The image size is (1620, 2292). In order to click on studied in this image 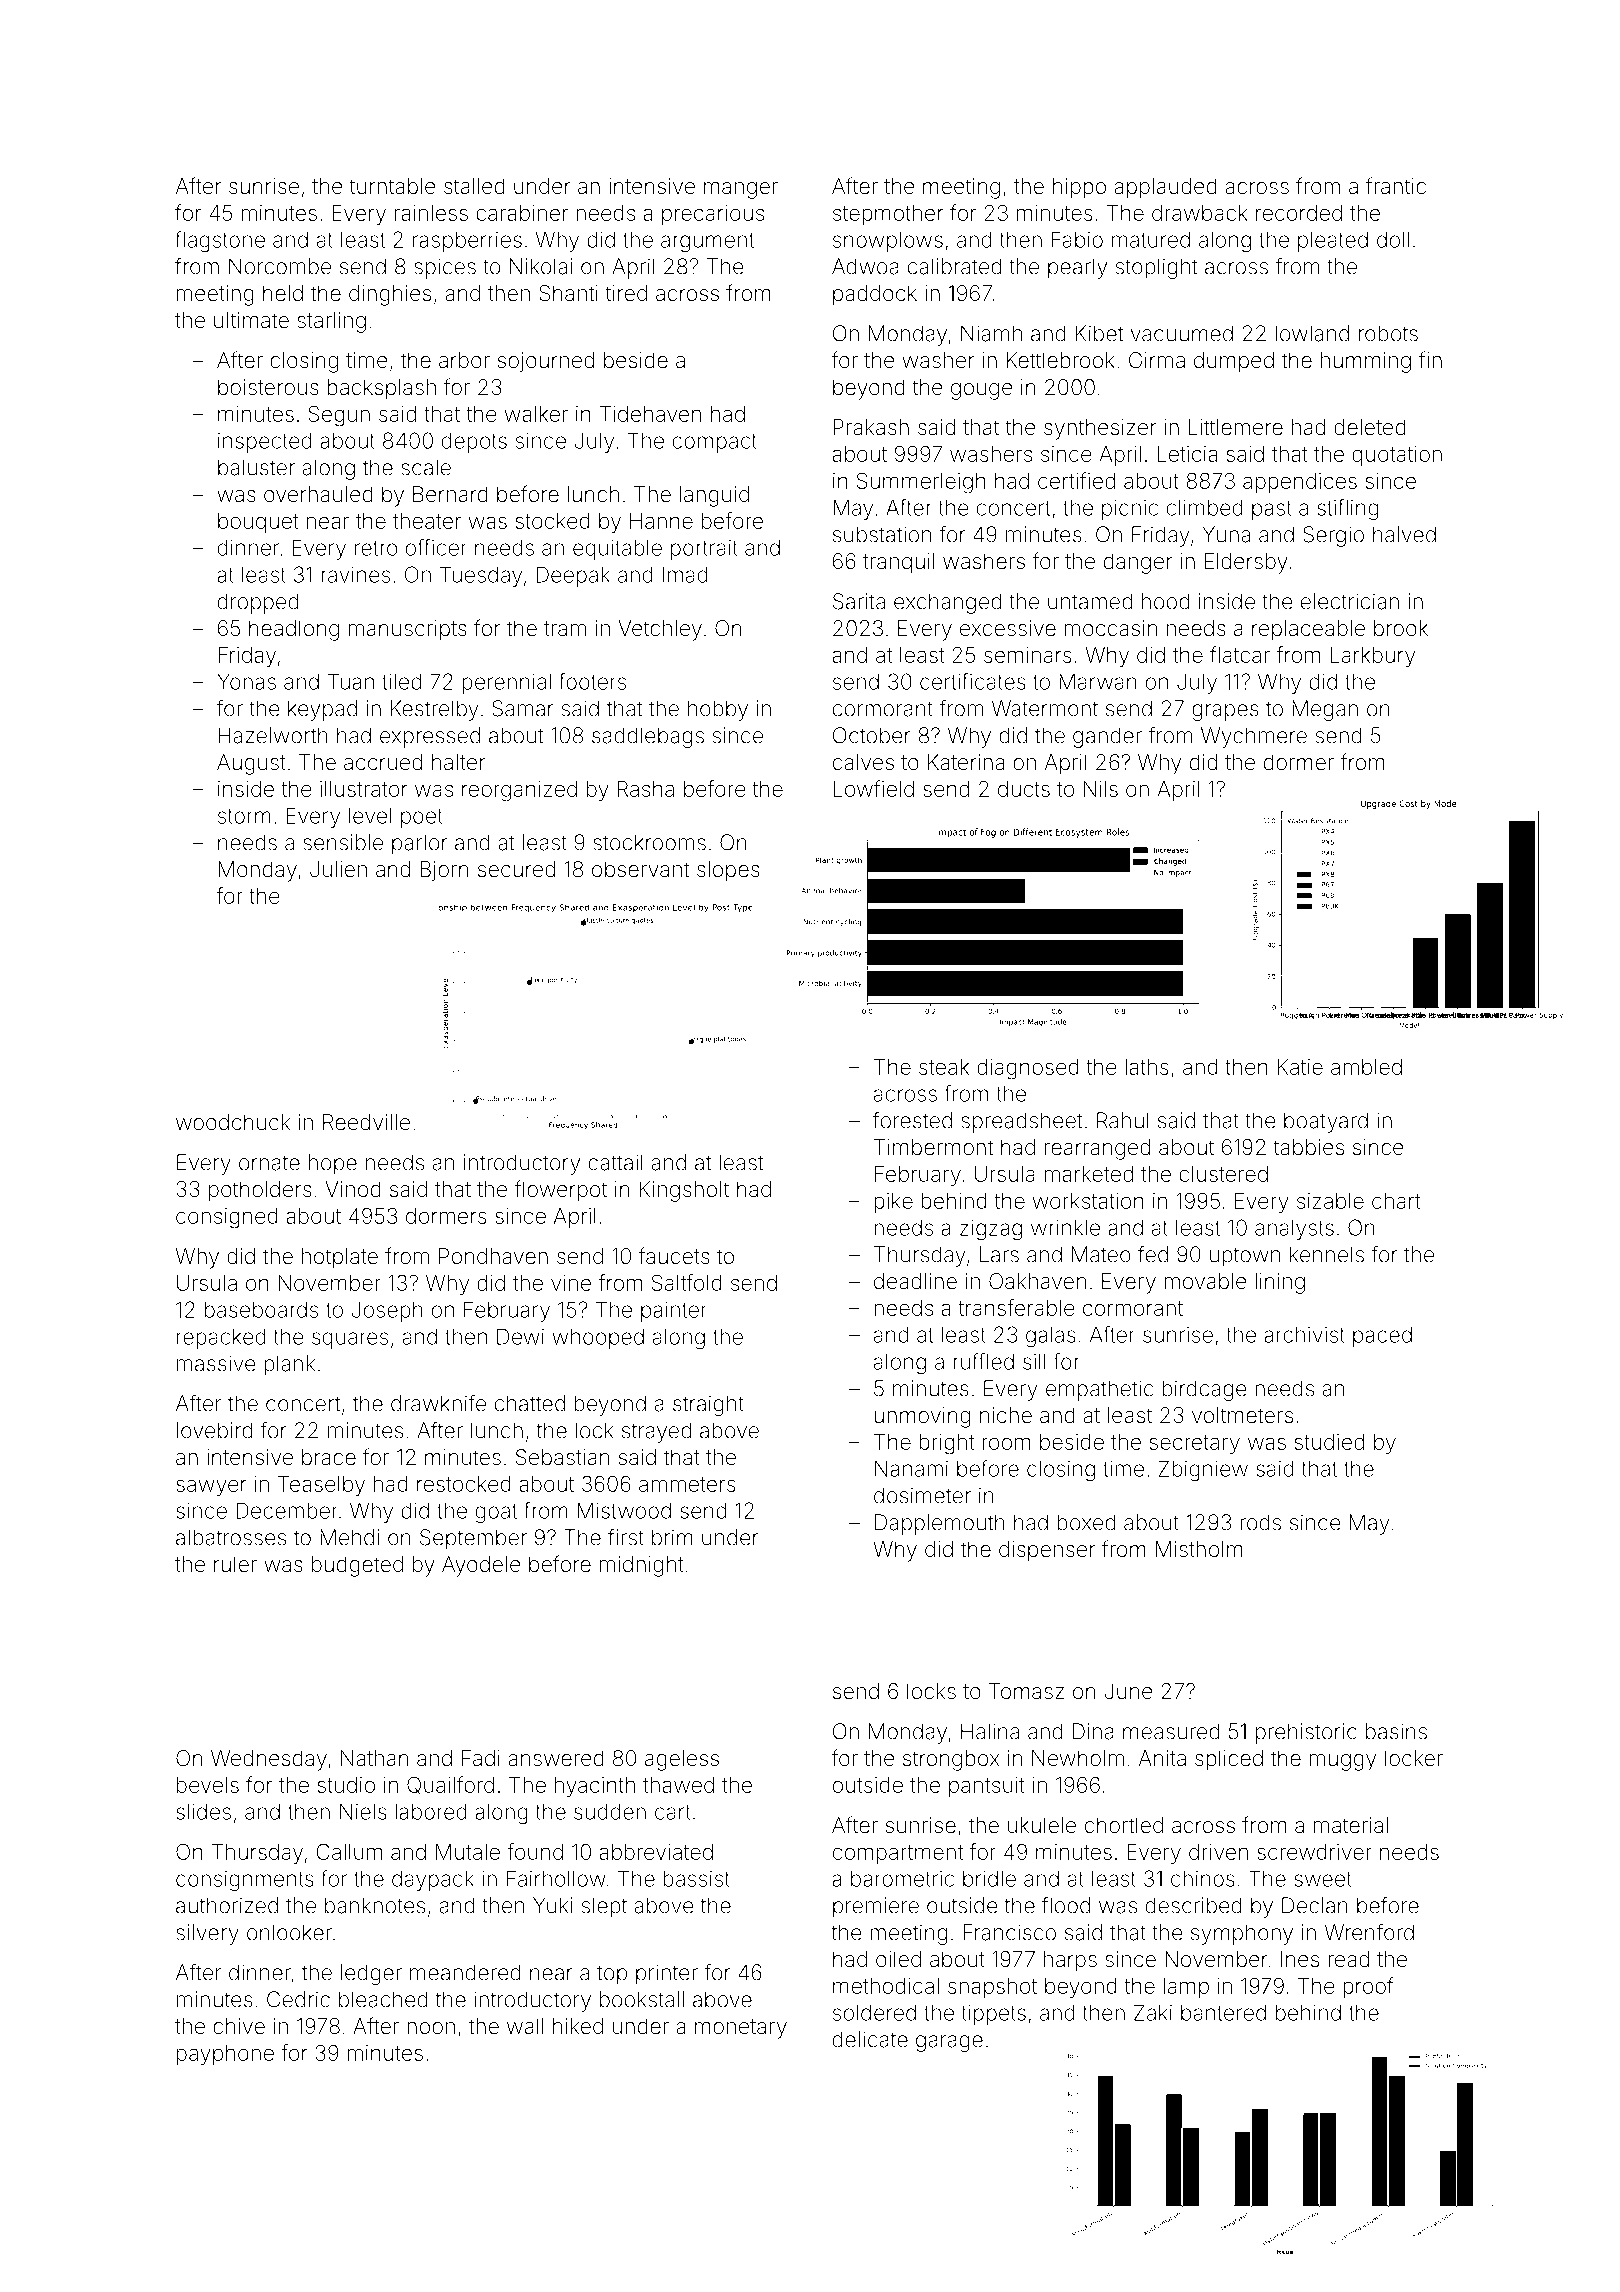, I will do `click(1329, 1442)`.
